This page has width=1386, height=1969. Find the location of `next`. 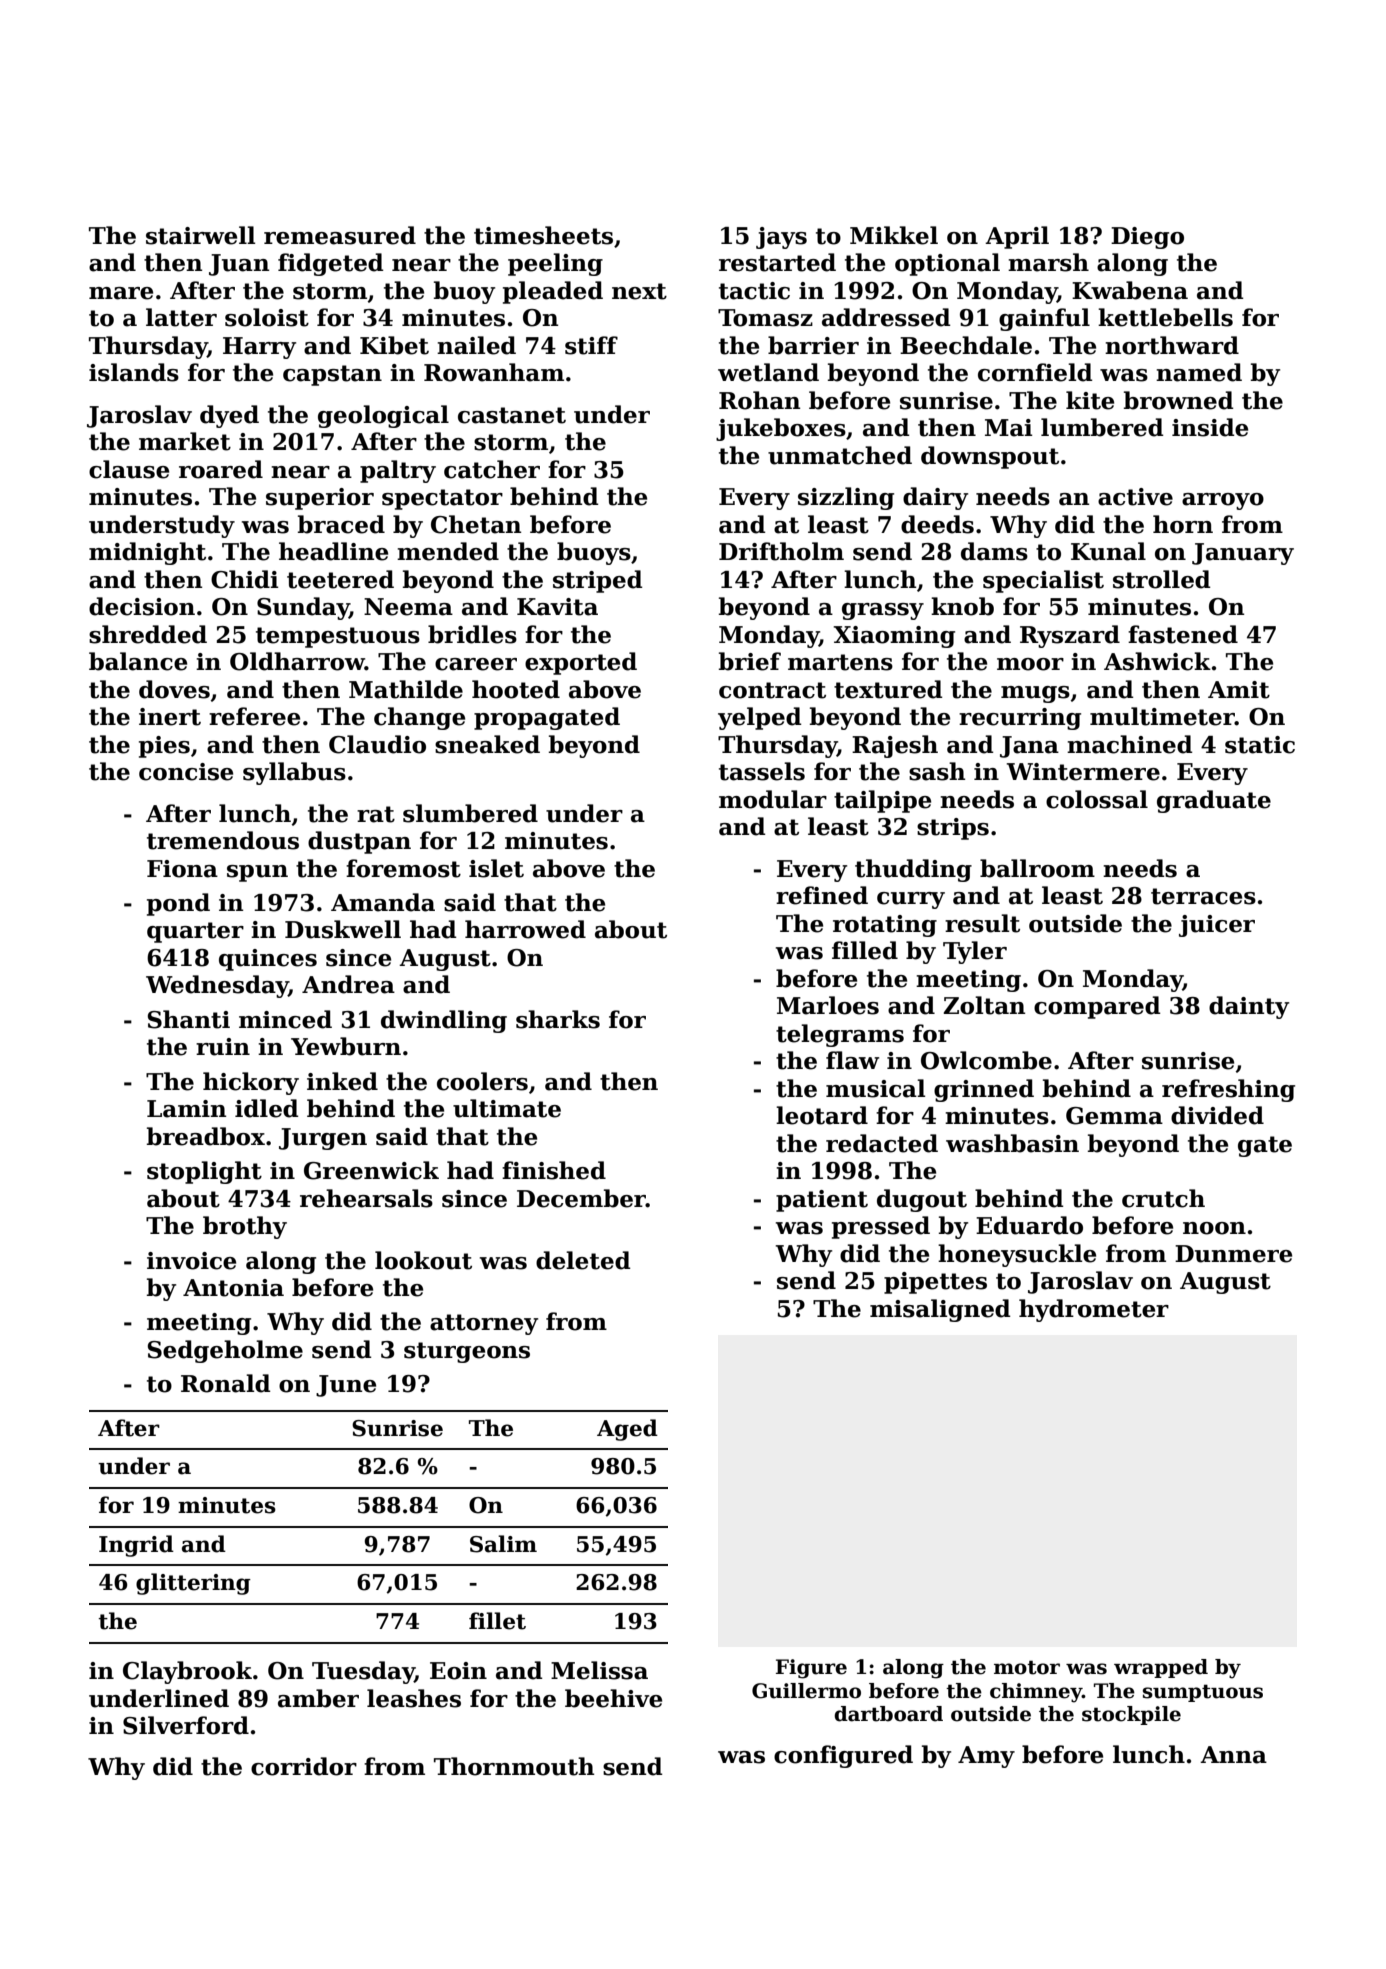

next is located at coordinates (639, 291).
